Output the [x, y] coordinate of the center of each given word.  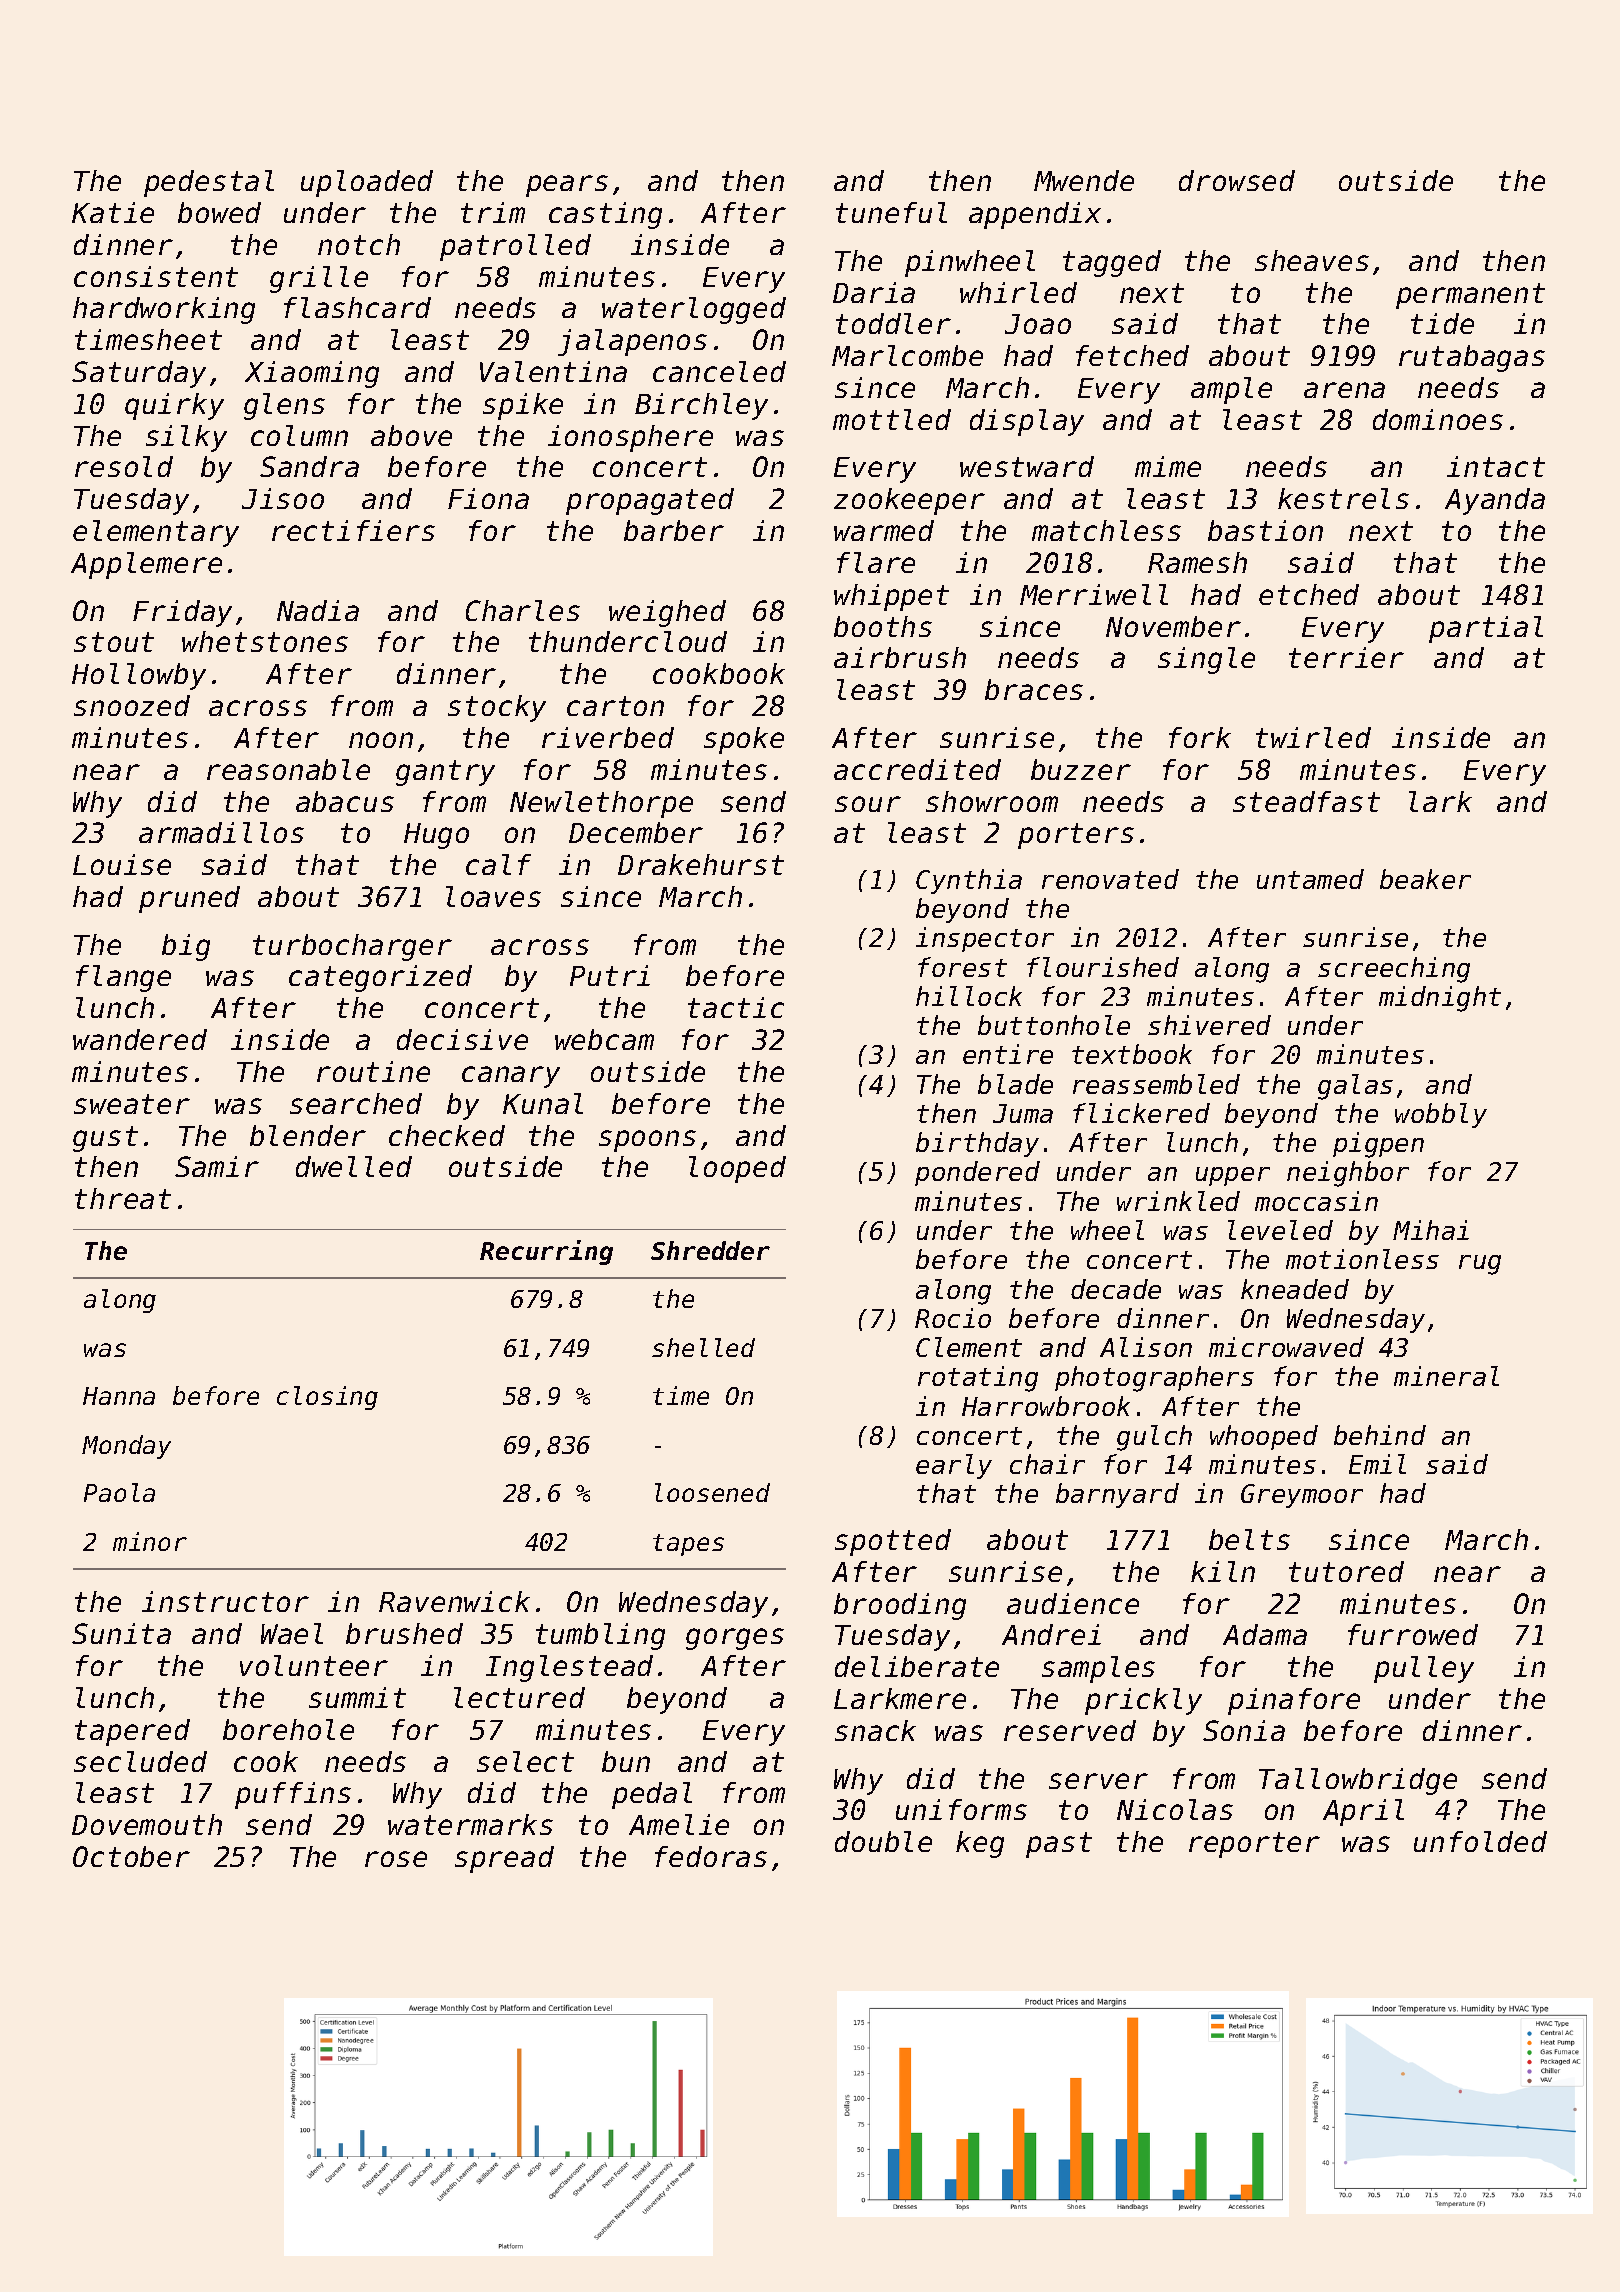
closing [327, 1398]
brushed [404, 1633]
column [299, 435]
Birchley [701, 406]
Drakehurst [701, 864]
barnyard [1117, 1495]
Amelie [679, 1824]
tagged [1112, 263]
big [186, 947]
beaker [1425, 879]
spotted [893, 1542]
